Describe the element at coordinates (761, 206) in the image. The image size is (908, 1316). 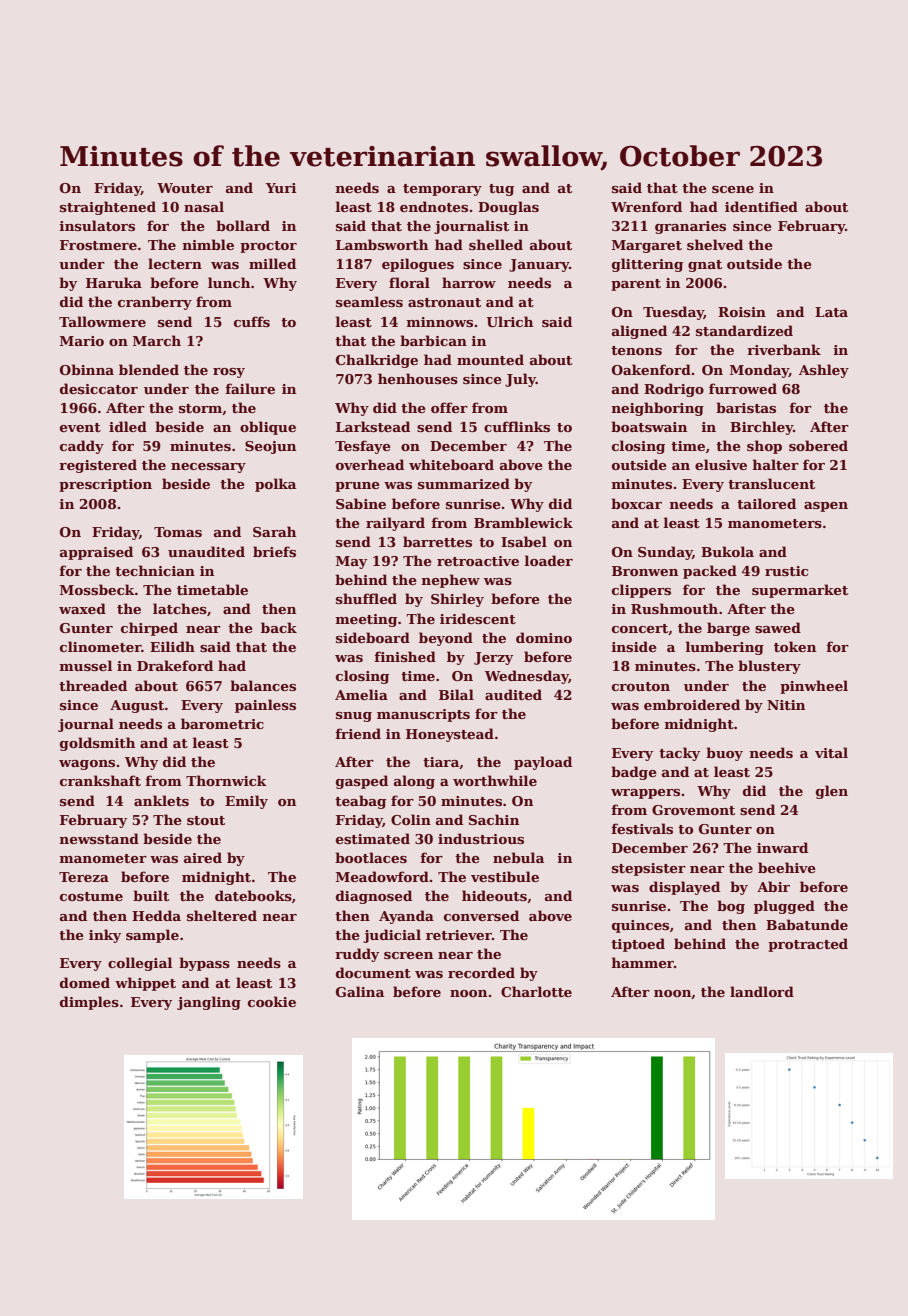
I see `identified` at that location.
